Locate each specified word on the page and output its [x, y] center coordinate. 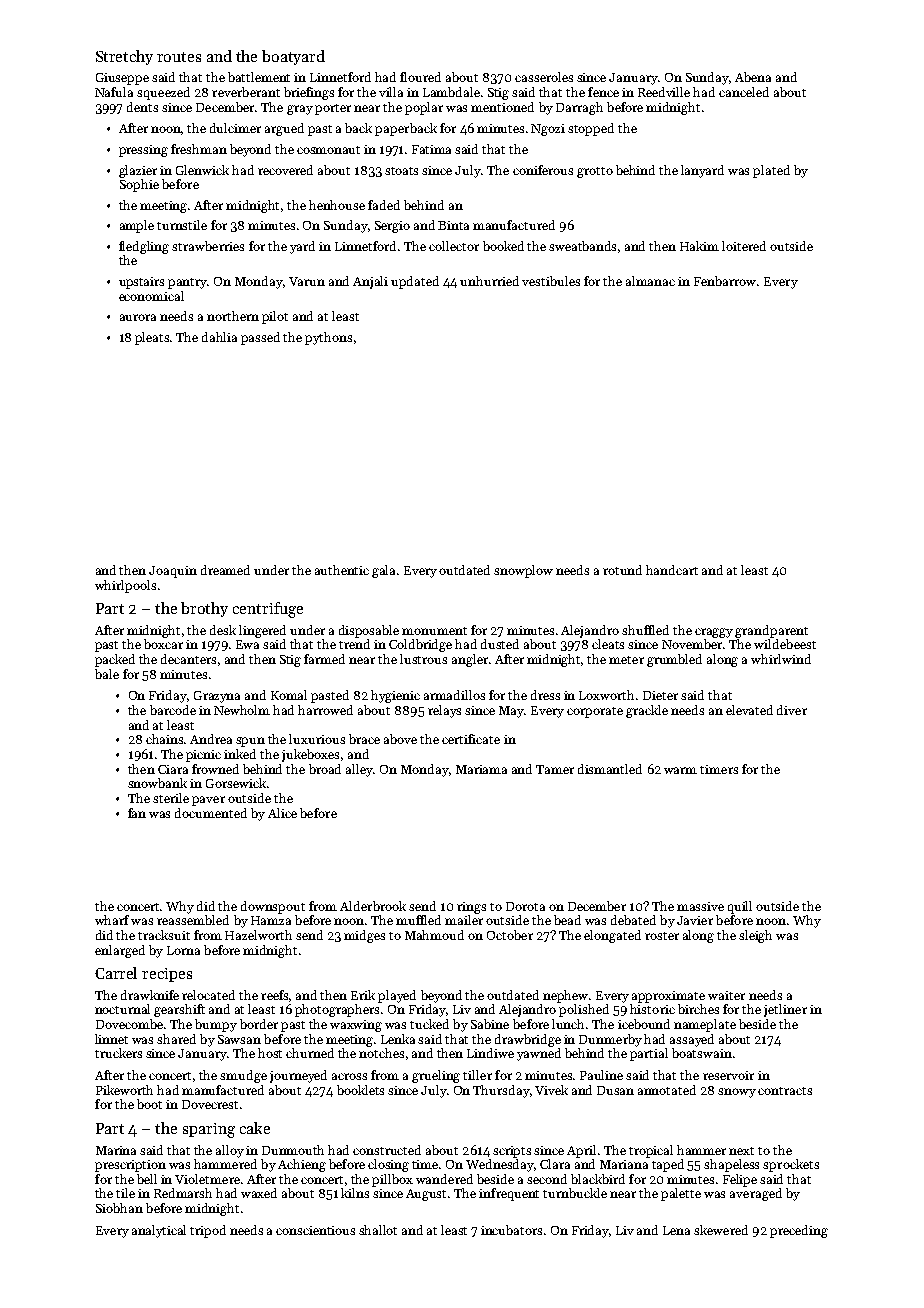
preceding [799, 1231]
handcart [672, 570]
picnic [203, 756]
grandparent [771, 631]
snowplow [523, 571]
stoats [401, 171]
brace [364, 739]
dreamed [225, 570]
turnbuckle [575, 1193]
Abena [753, 77]
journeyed [298, 1076]
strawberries [208, 246]
